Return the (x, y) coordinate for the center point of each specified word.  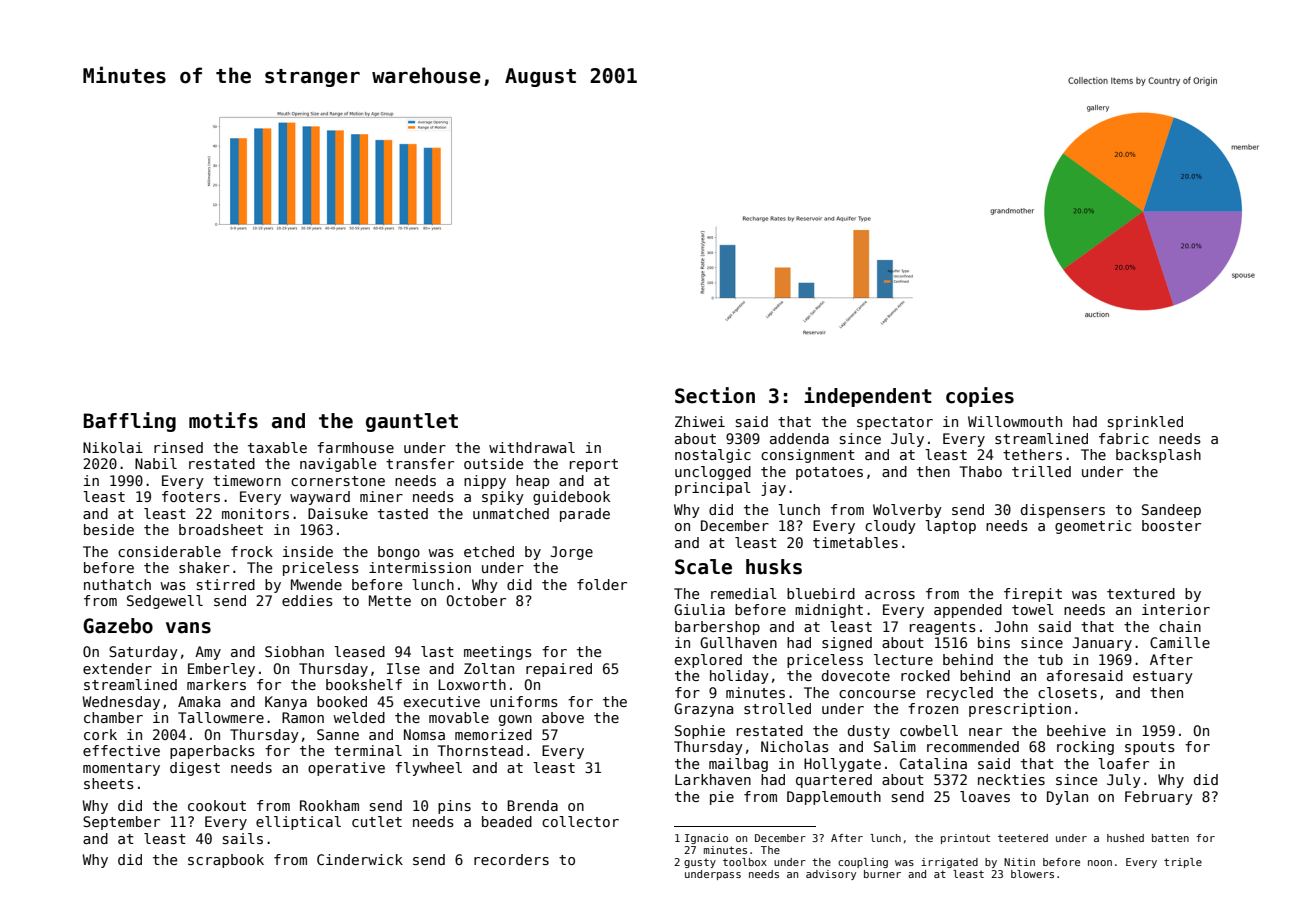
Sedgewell (165, 602)
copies (980, 397)
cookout (217, 805)
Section (715, 395)
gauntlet (412, 422)
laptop (950, 527)
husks (774, 567)
